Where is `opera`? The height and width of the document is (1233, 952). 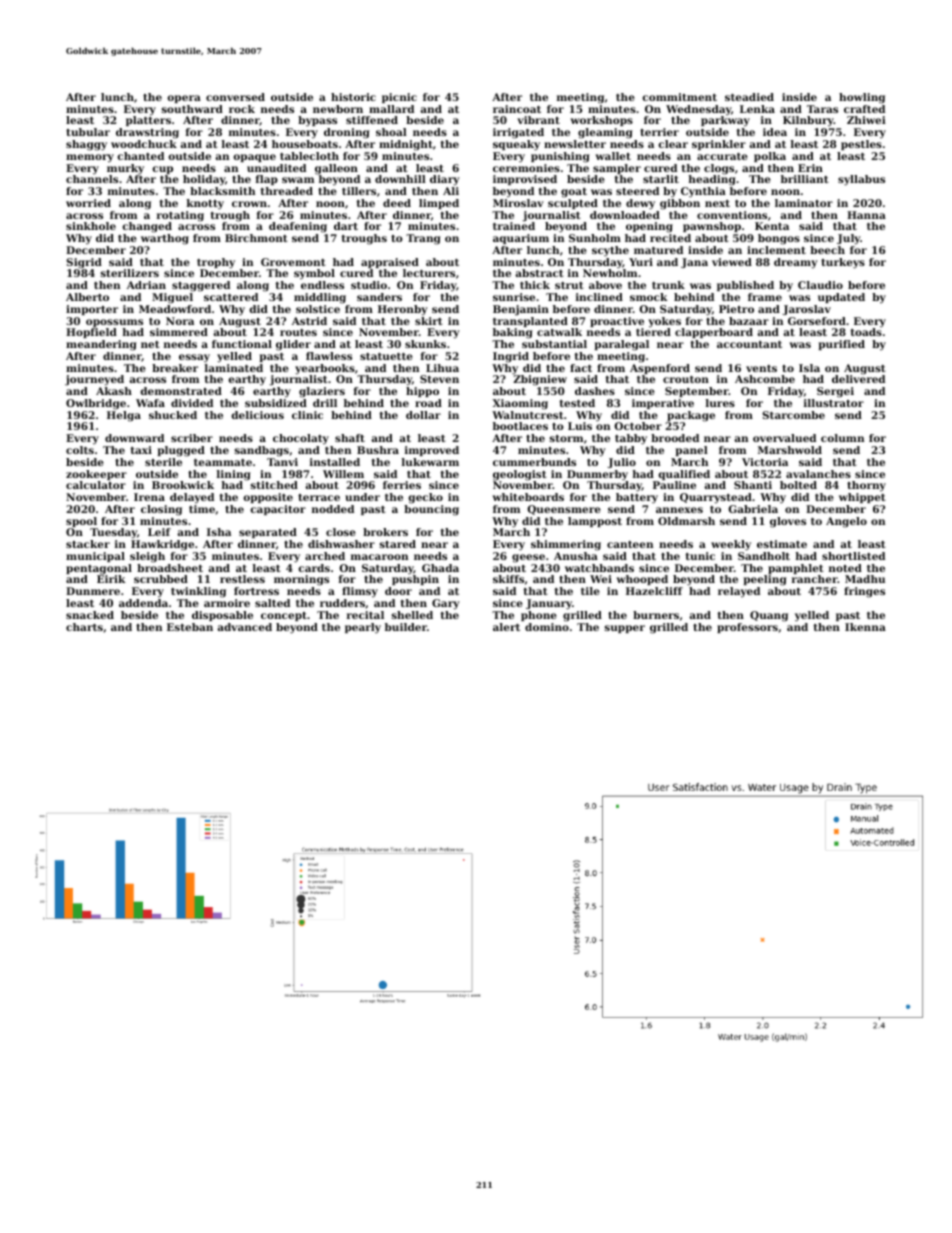 opera is located at coordinates (184, 99).
